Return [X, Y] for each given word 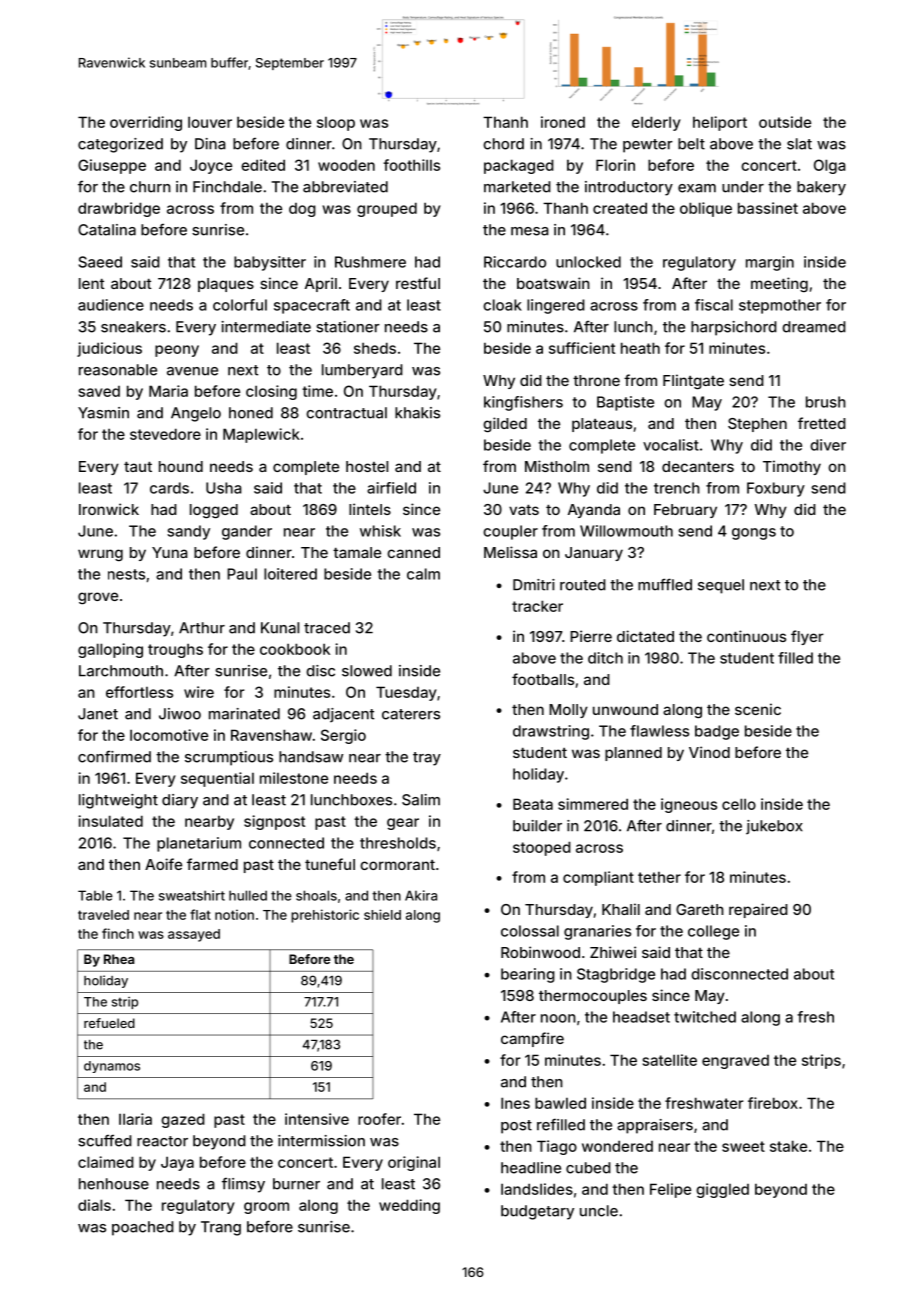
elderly [656, 123]
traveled [103, 915]
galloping [110, 650]
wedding [409, 1206]
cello [739, 804]
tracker [537, 606]
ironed [563, 122]
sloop [336, 124]
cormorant [397, 865]
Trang [221, 1228]
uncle [599, 1211]
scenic [758, 709]
